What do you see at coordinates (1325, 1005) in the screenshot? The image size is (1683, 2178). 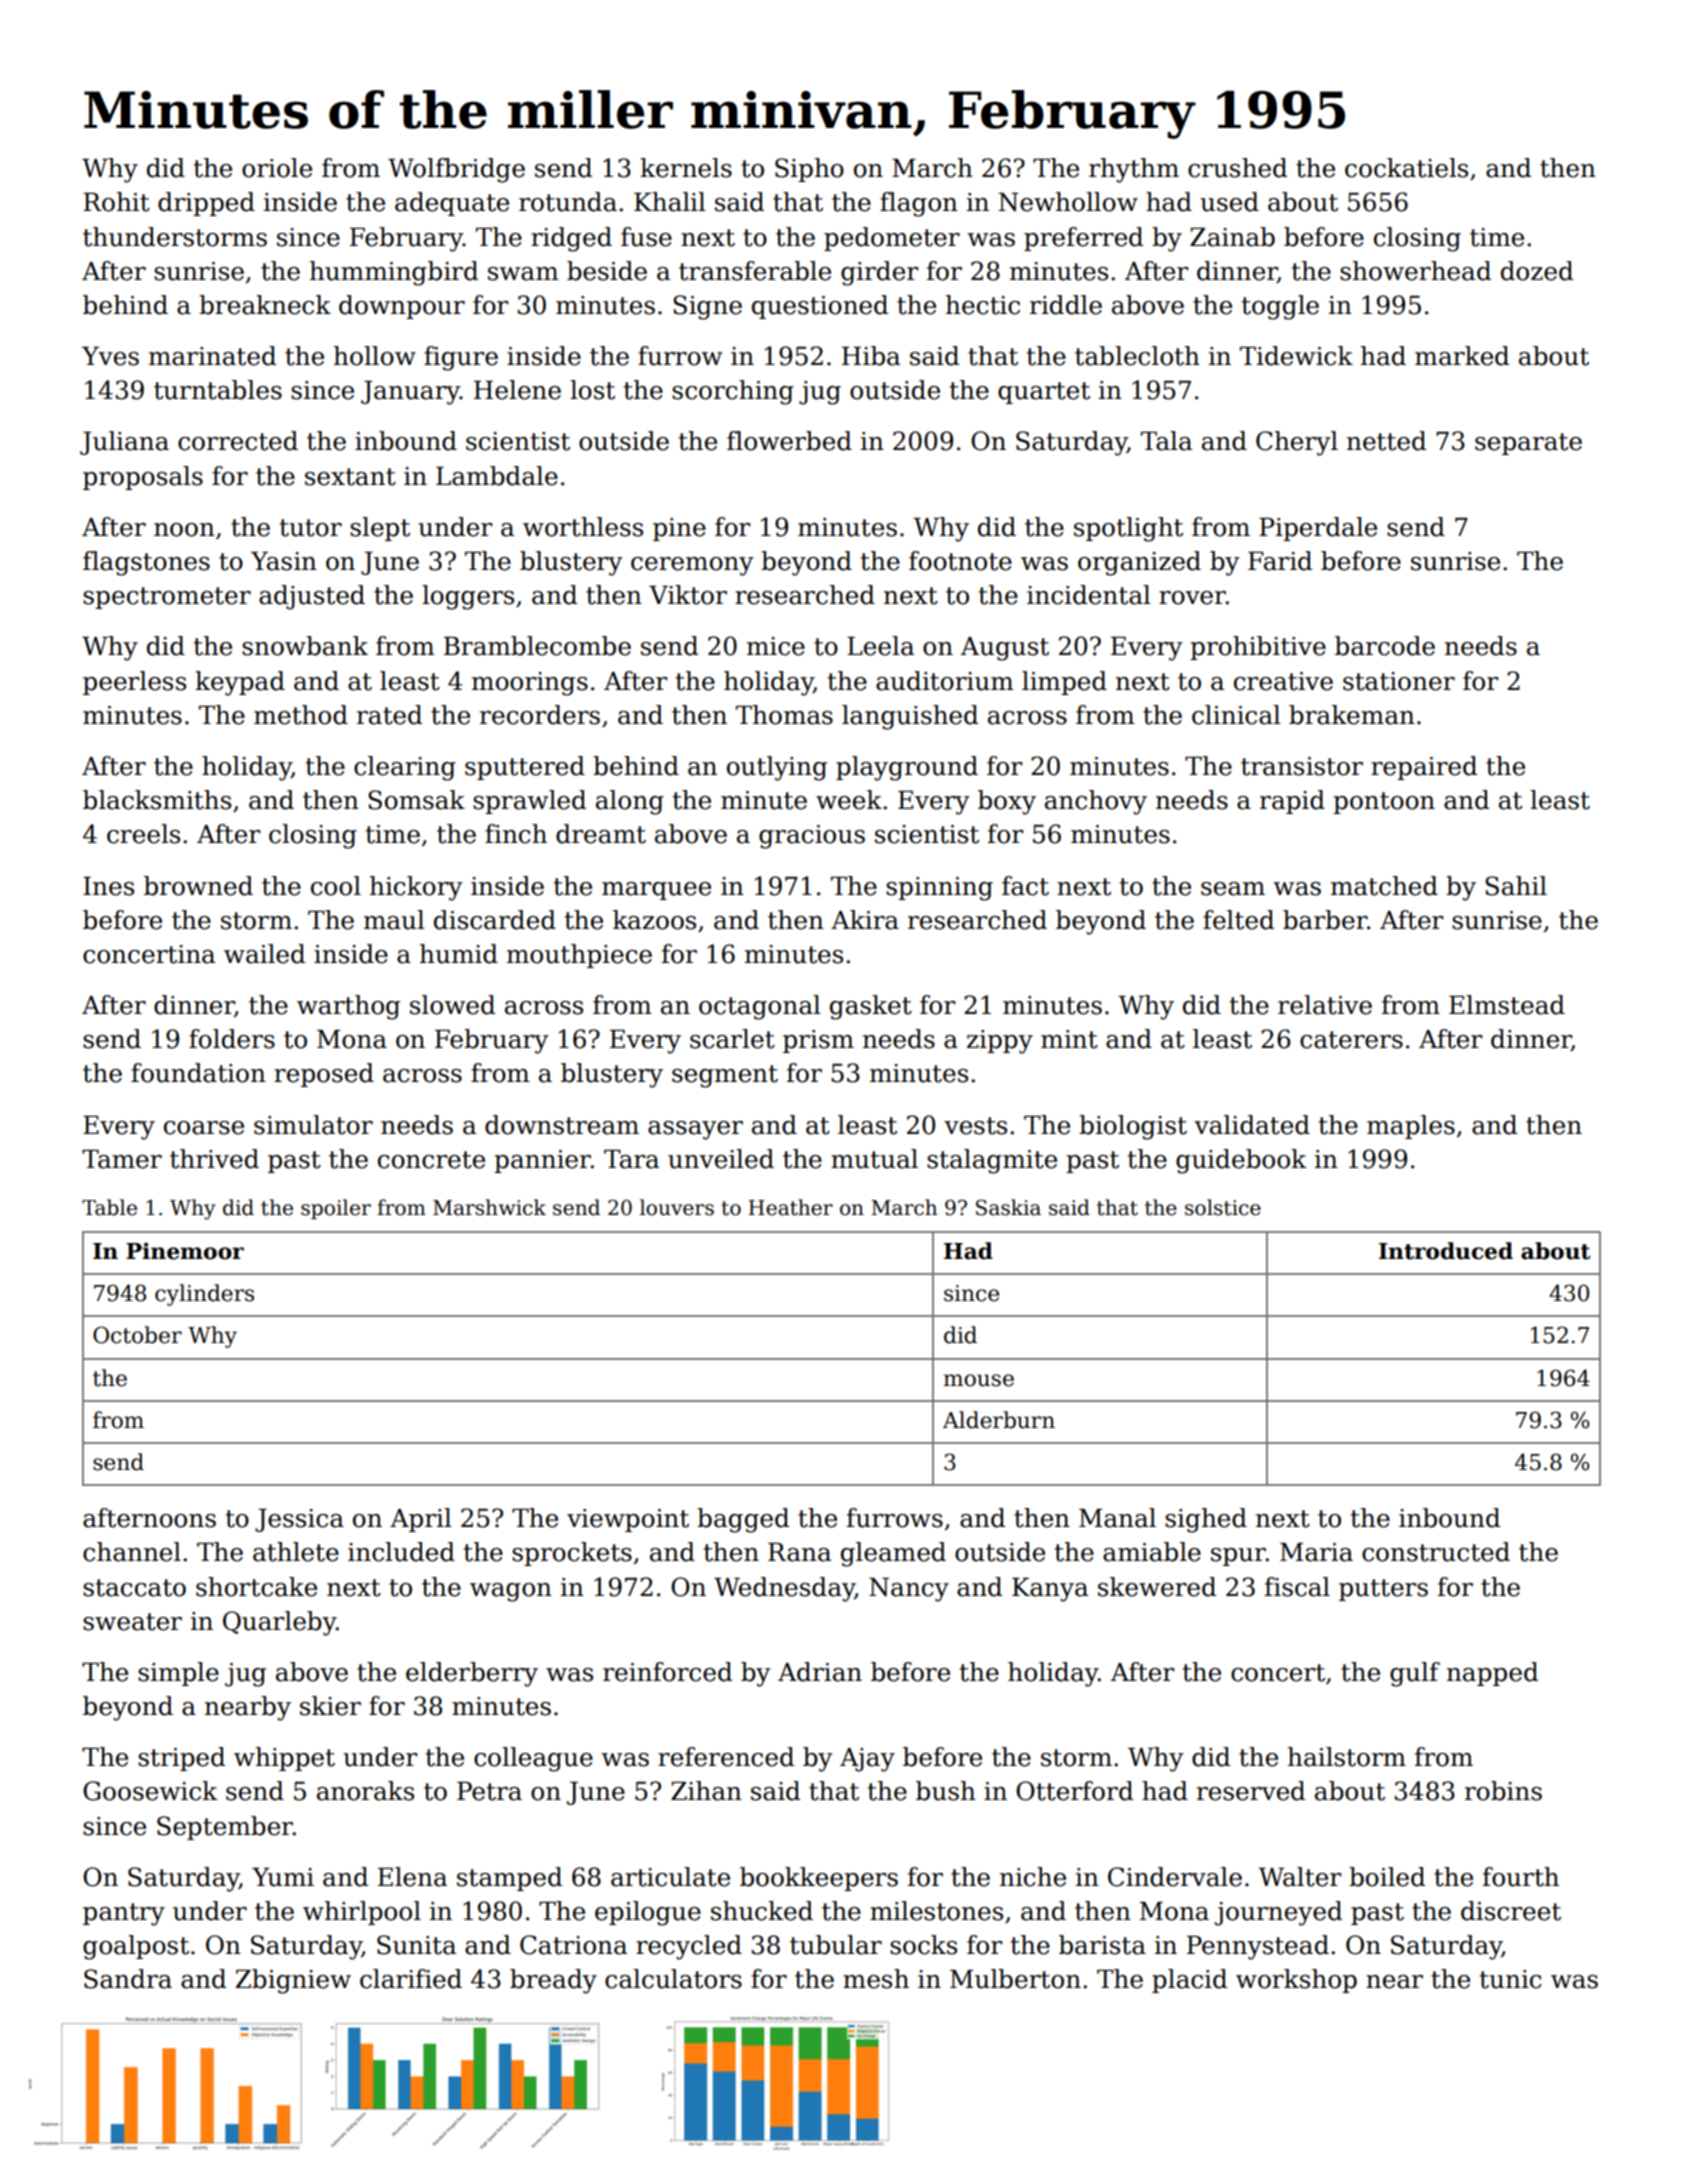 I see `relative` at bounding box center [1325, 1005].
